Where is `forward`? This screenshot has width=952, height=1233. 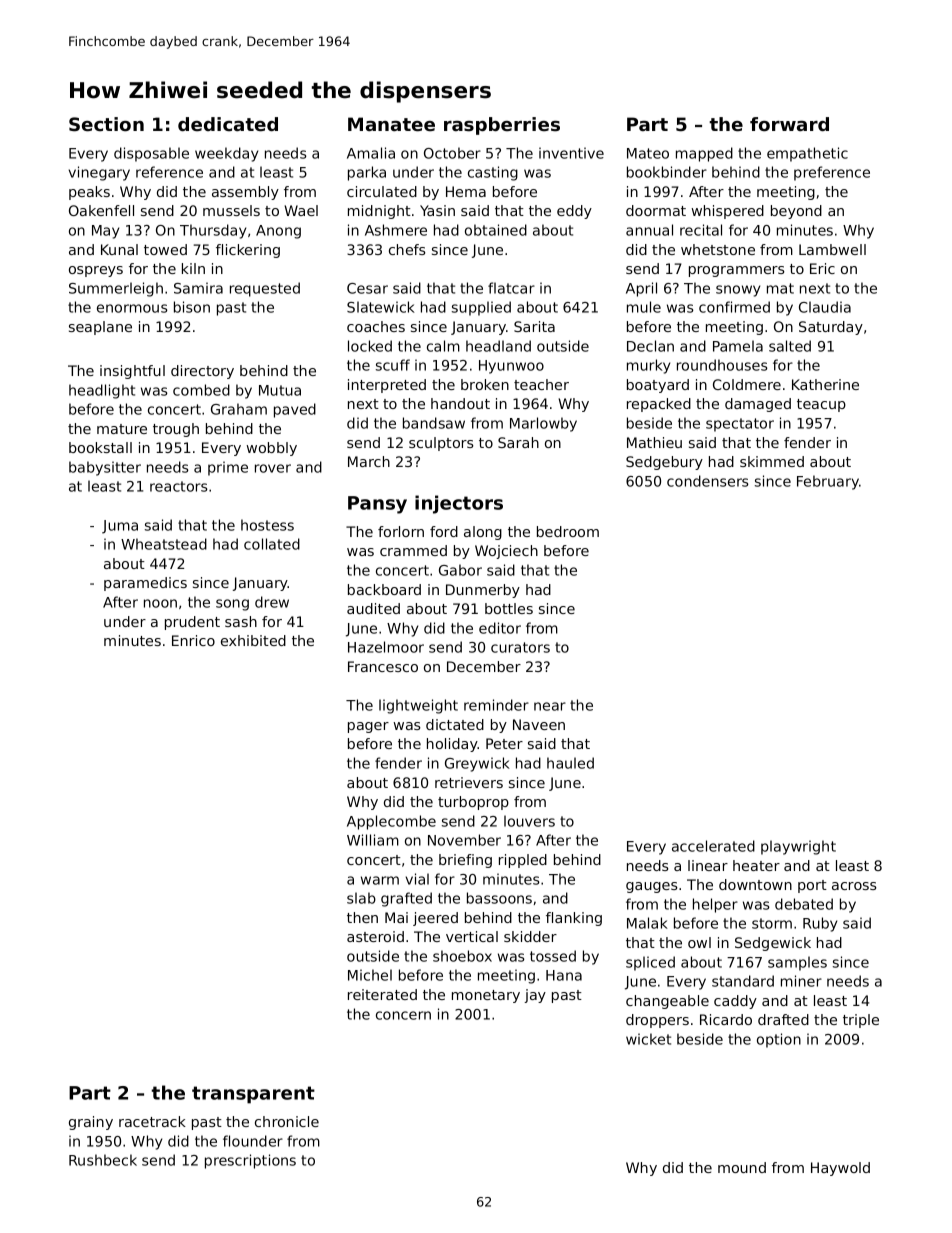
forward is located at coordinates (789, 124).
